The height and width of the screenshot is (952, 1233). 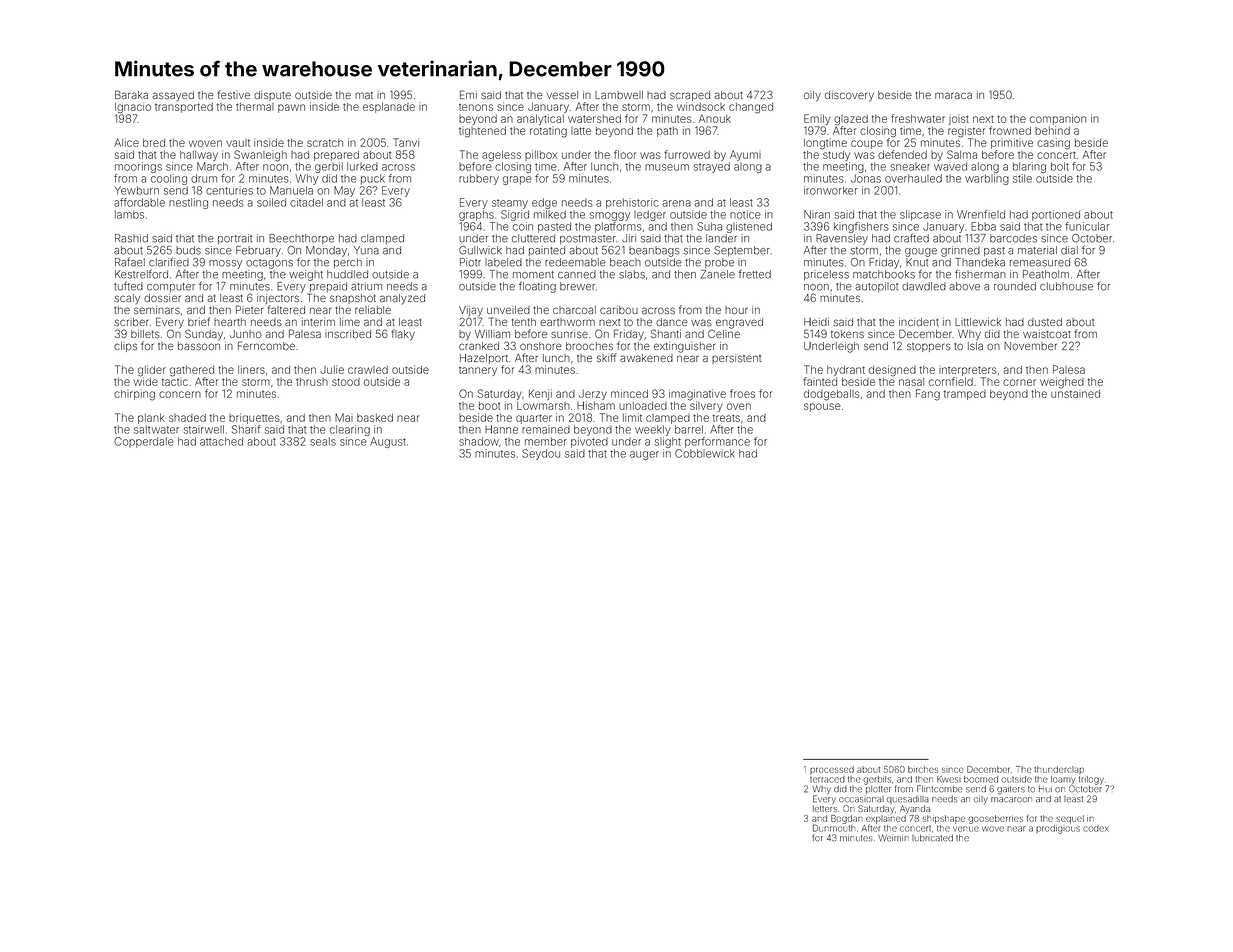 I want to click on trilogy, so click(x=1091, y=780).
